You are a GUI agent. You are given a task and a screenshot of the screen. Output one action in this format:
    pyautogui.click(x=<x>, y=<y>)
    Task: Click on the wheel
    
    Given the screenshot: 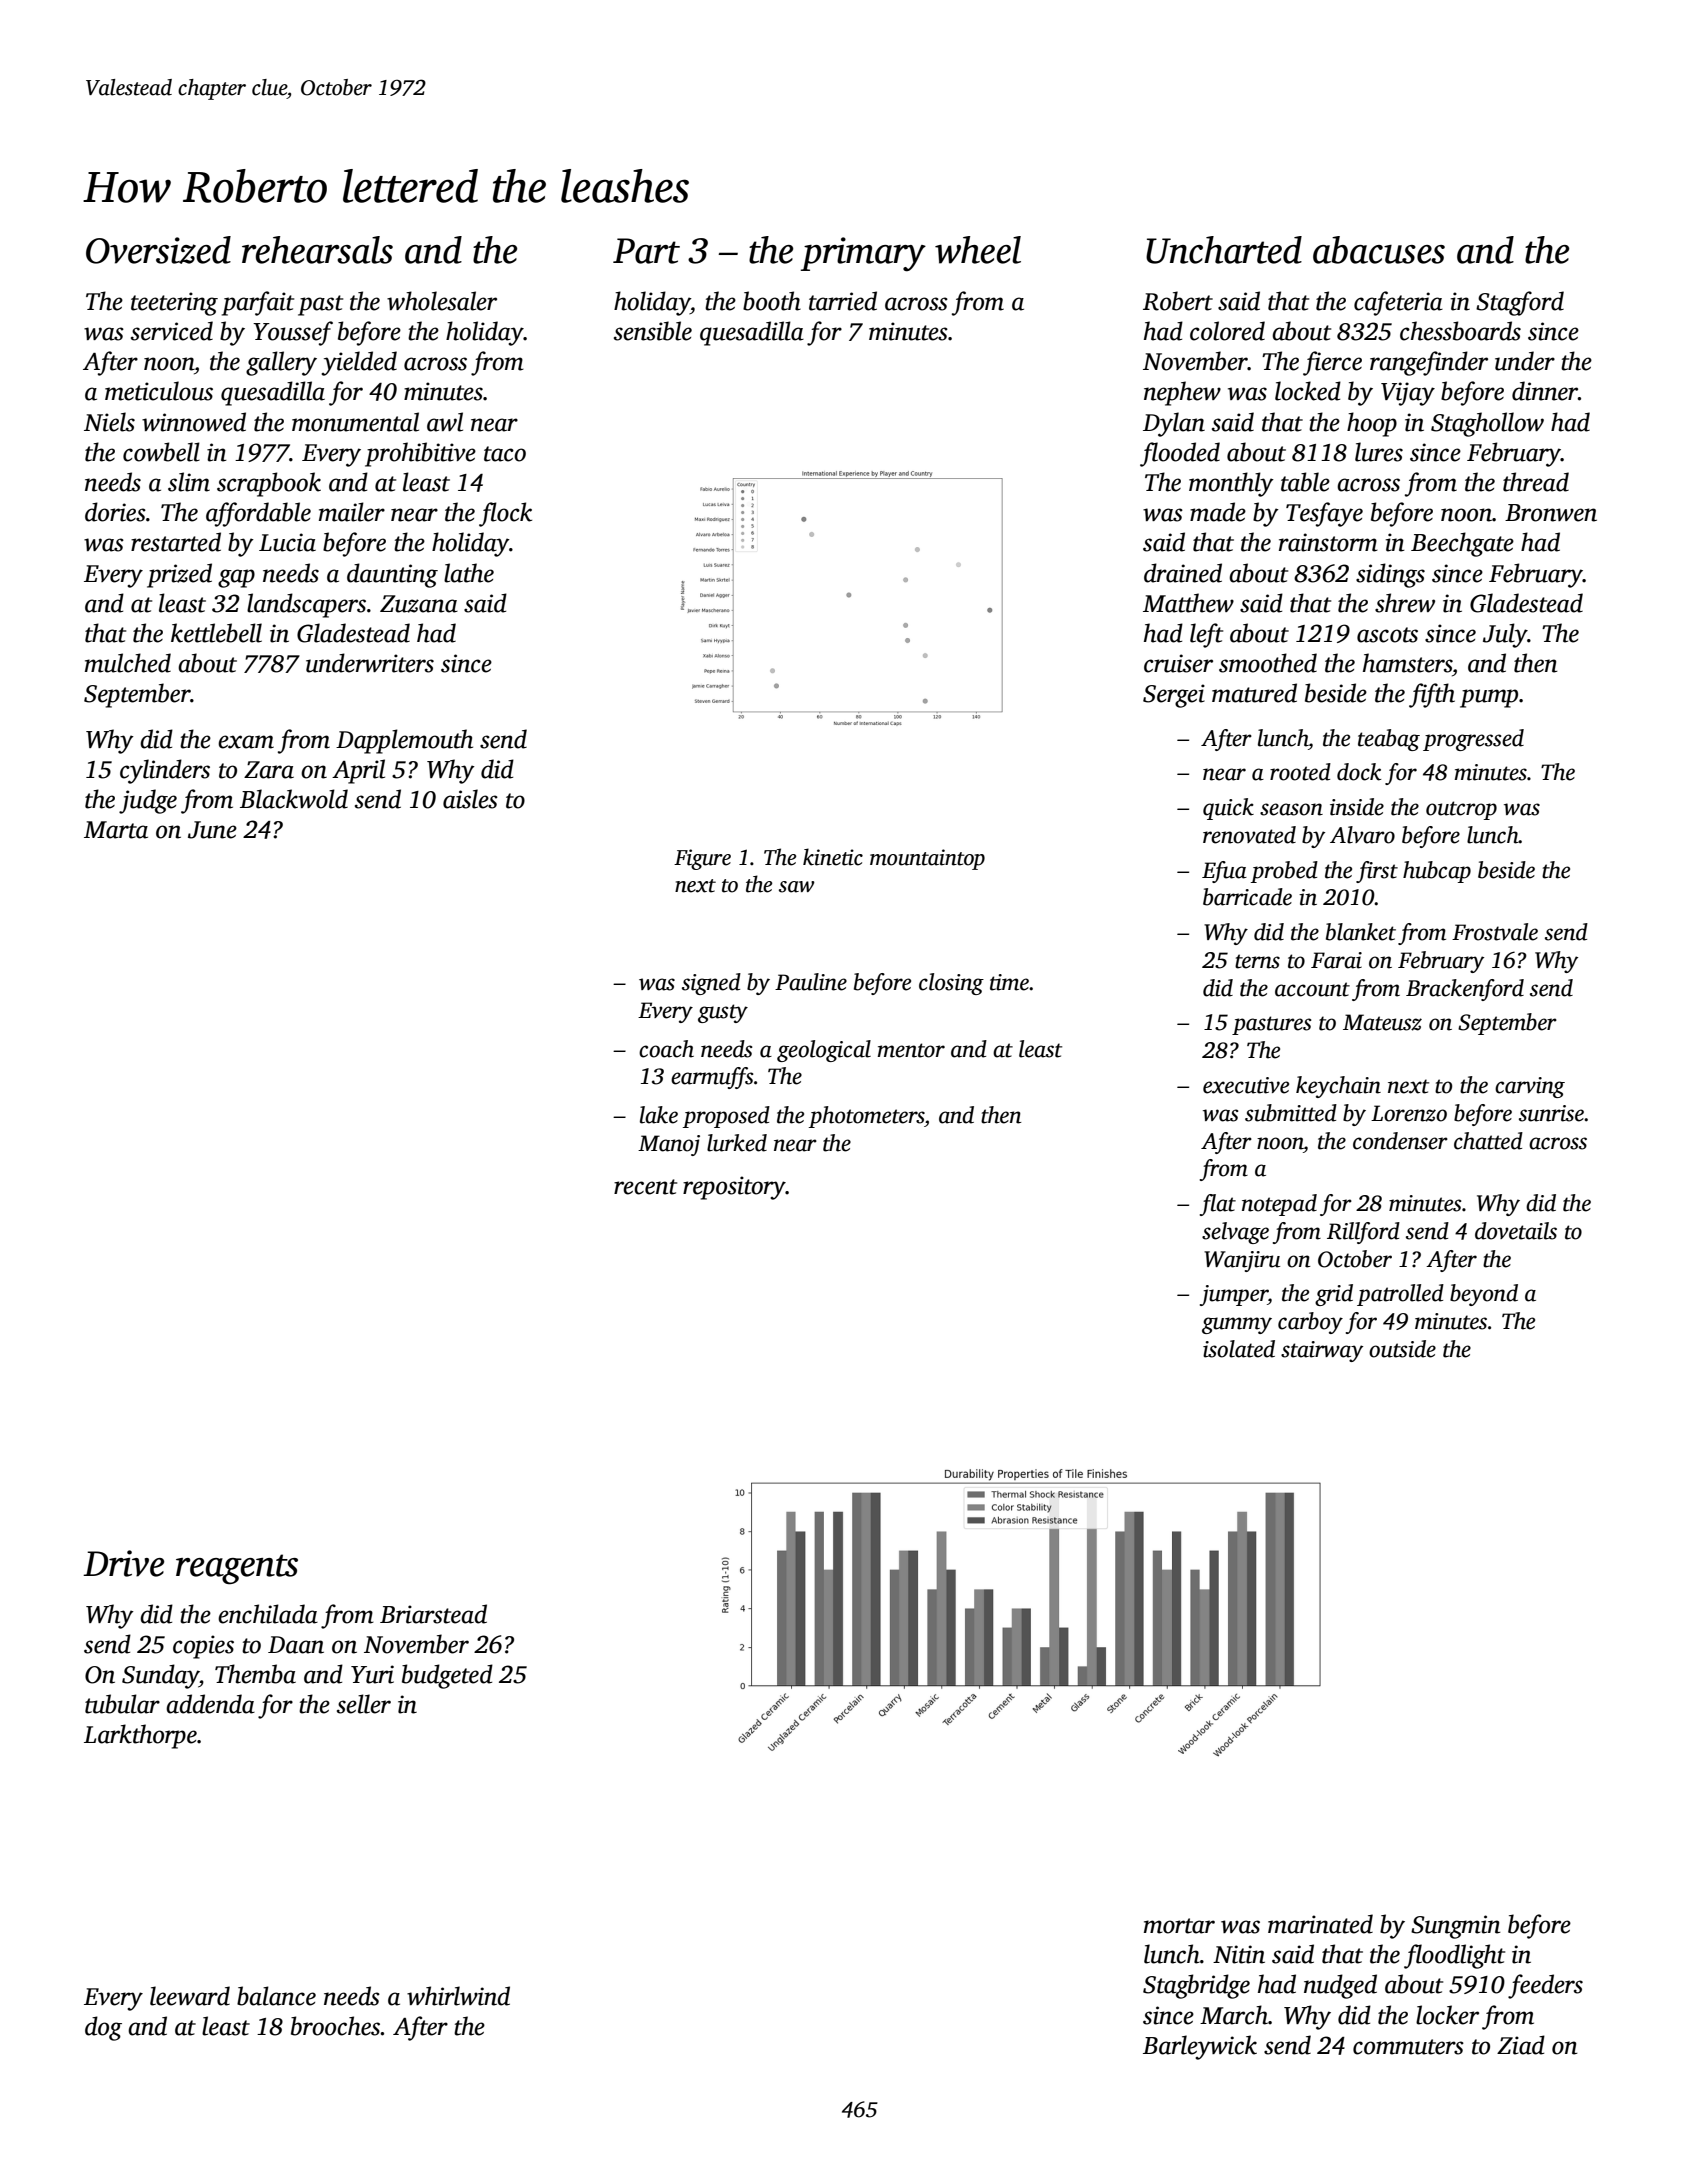 What is the action you would take?
    pyautogui.click(x=978, y=250)
